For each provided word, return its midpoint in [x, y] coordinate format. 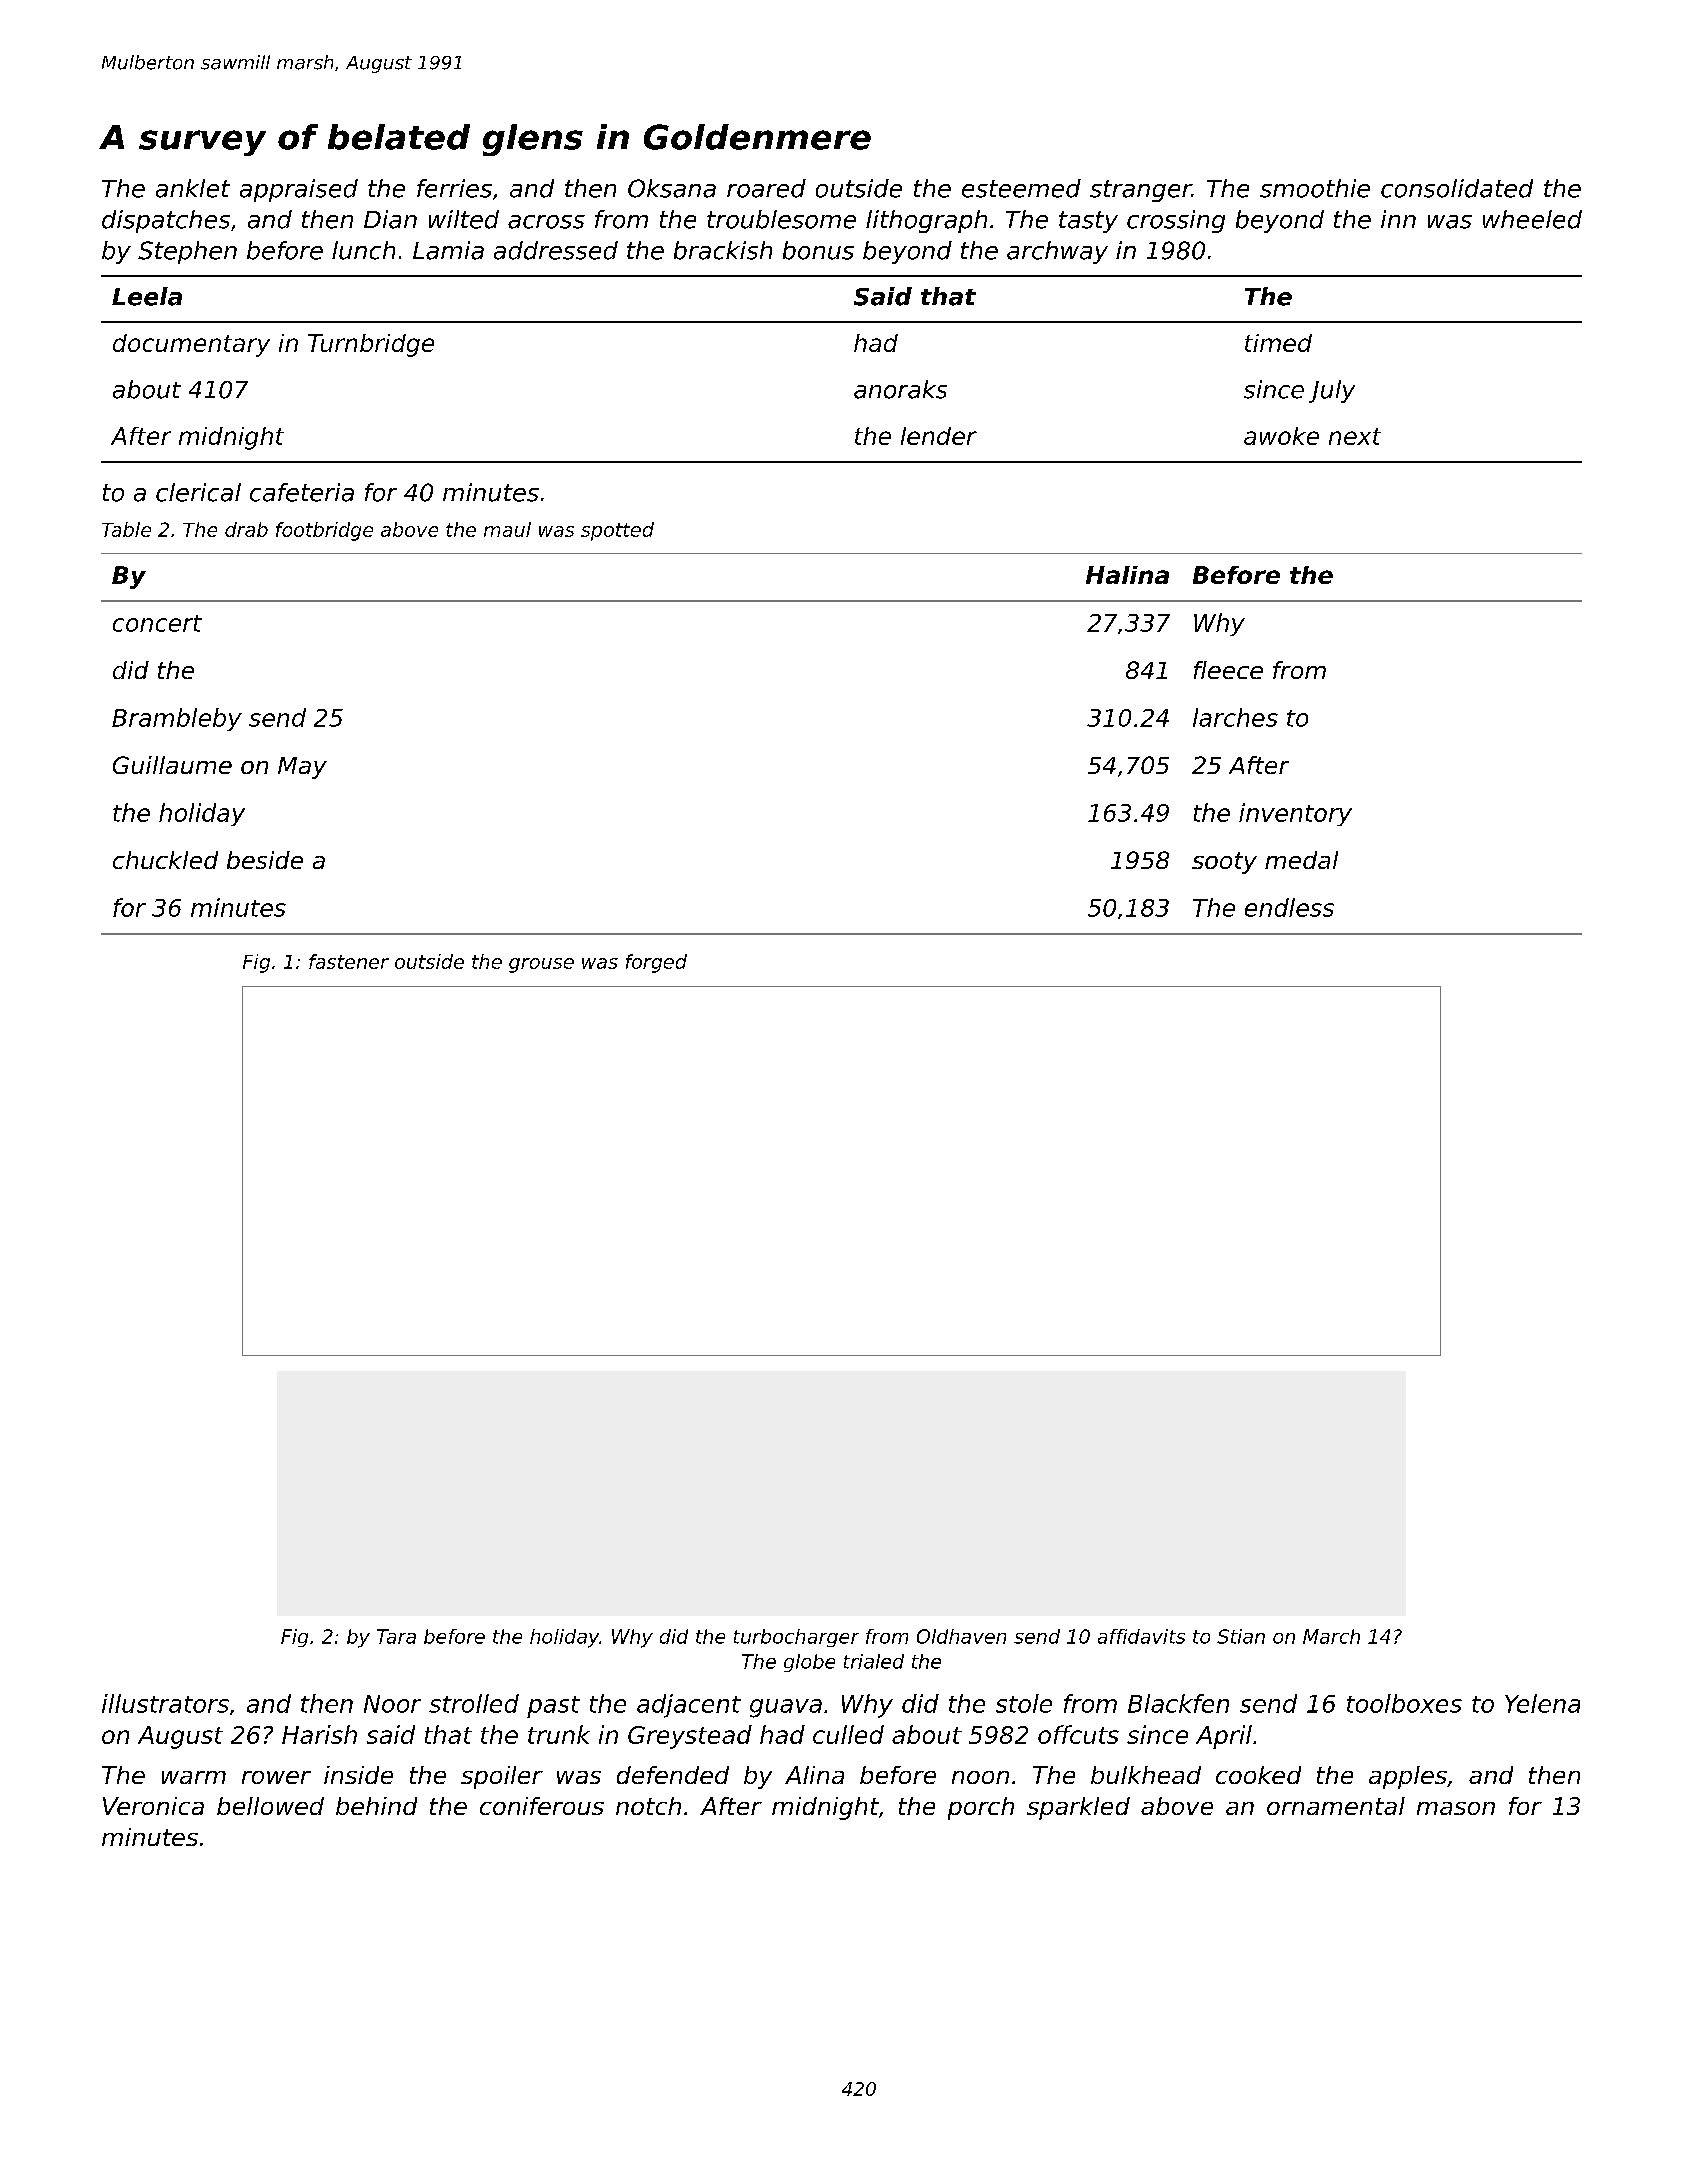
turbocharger [796, 1638]
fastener [349, 961]
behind [376, 1806]
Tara [396, 1636]
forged [656, 963]
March [1331, 1636]
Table [126, 529]
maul [507, 529]
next [1355, 436]
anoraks [900, 389]
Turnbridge [371, 345]
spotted [617, 531]
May [302, 768]
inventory [1295, 814]
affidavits [1141, 1636]
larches [1235, 717]
